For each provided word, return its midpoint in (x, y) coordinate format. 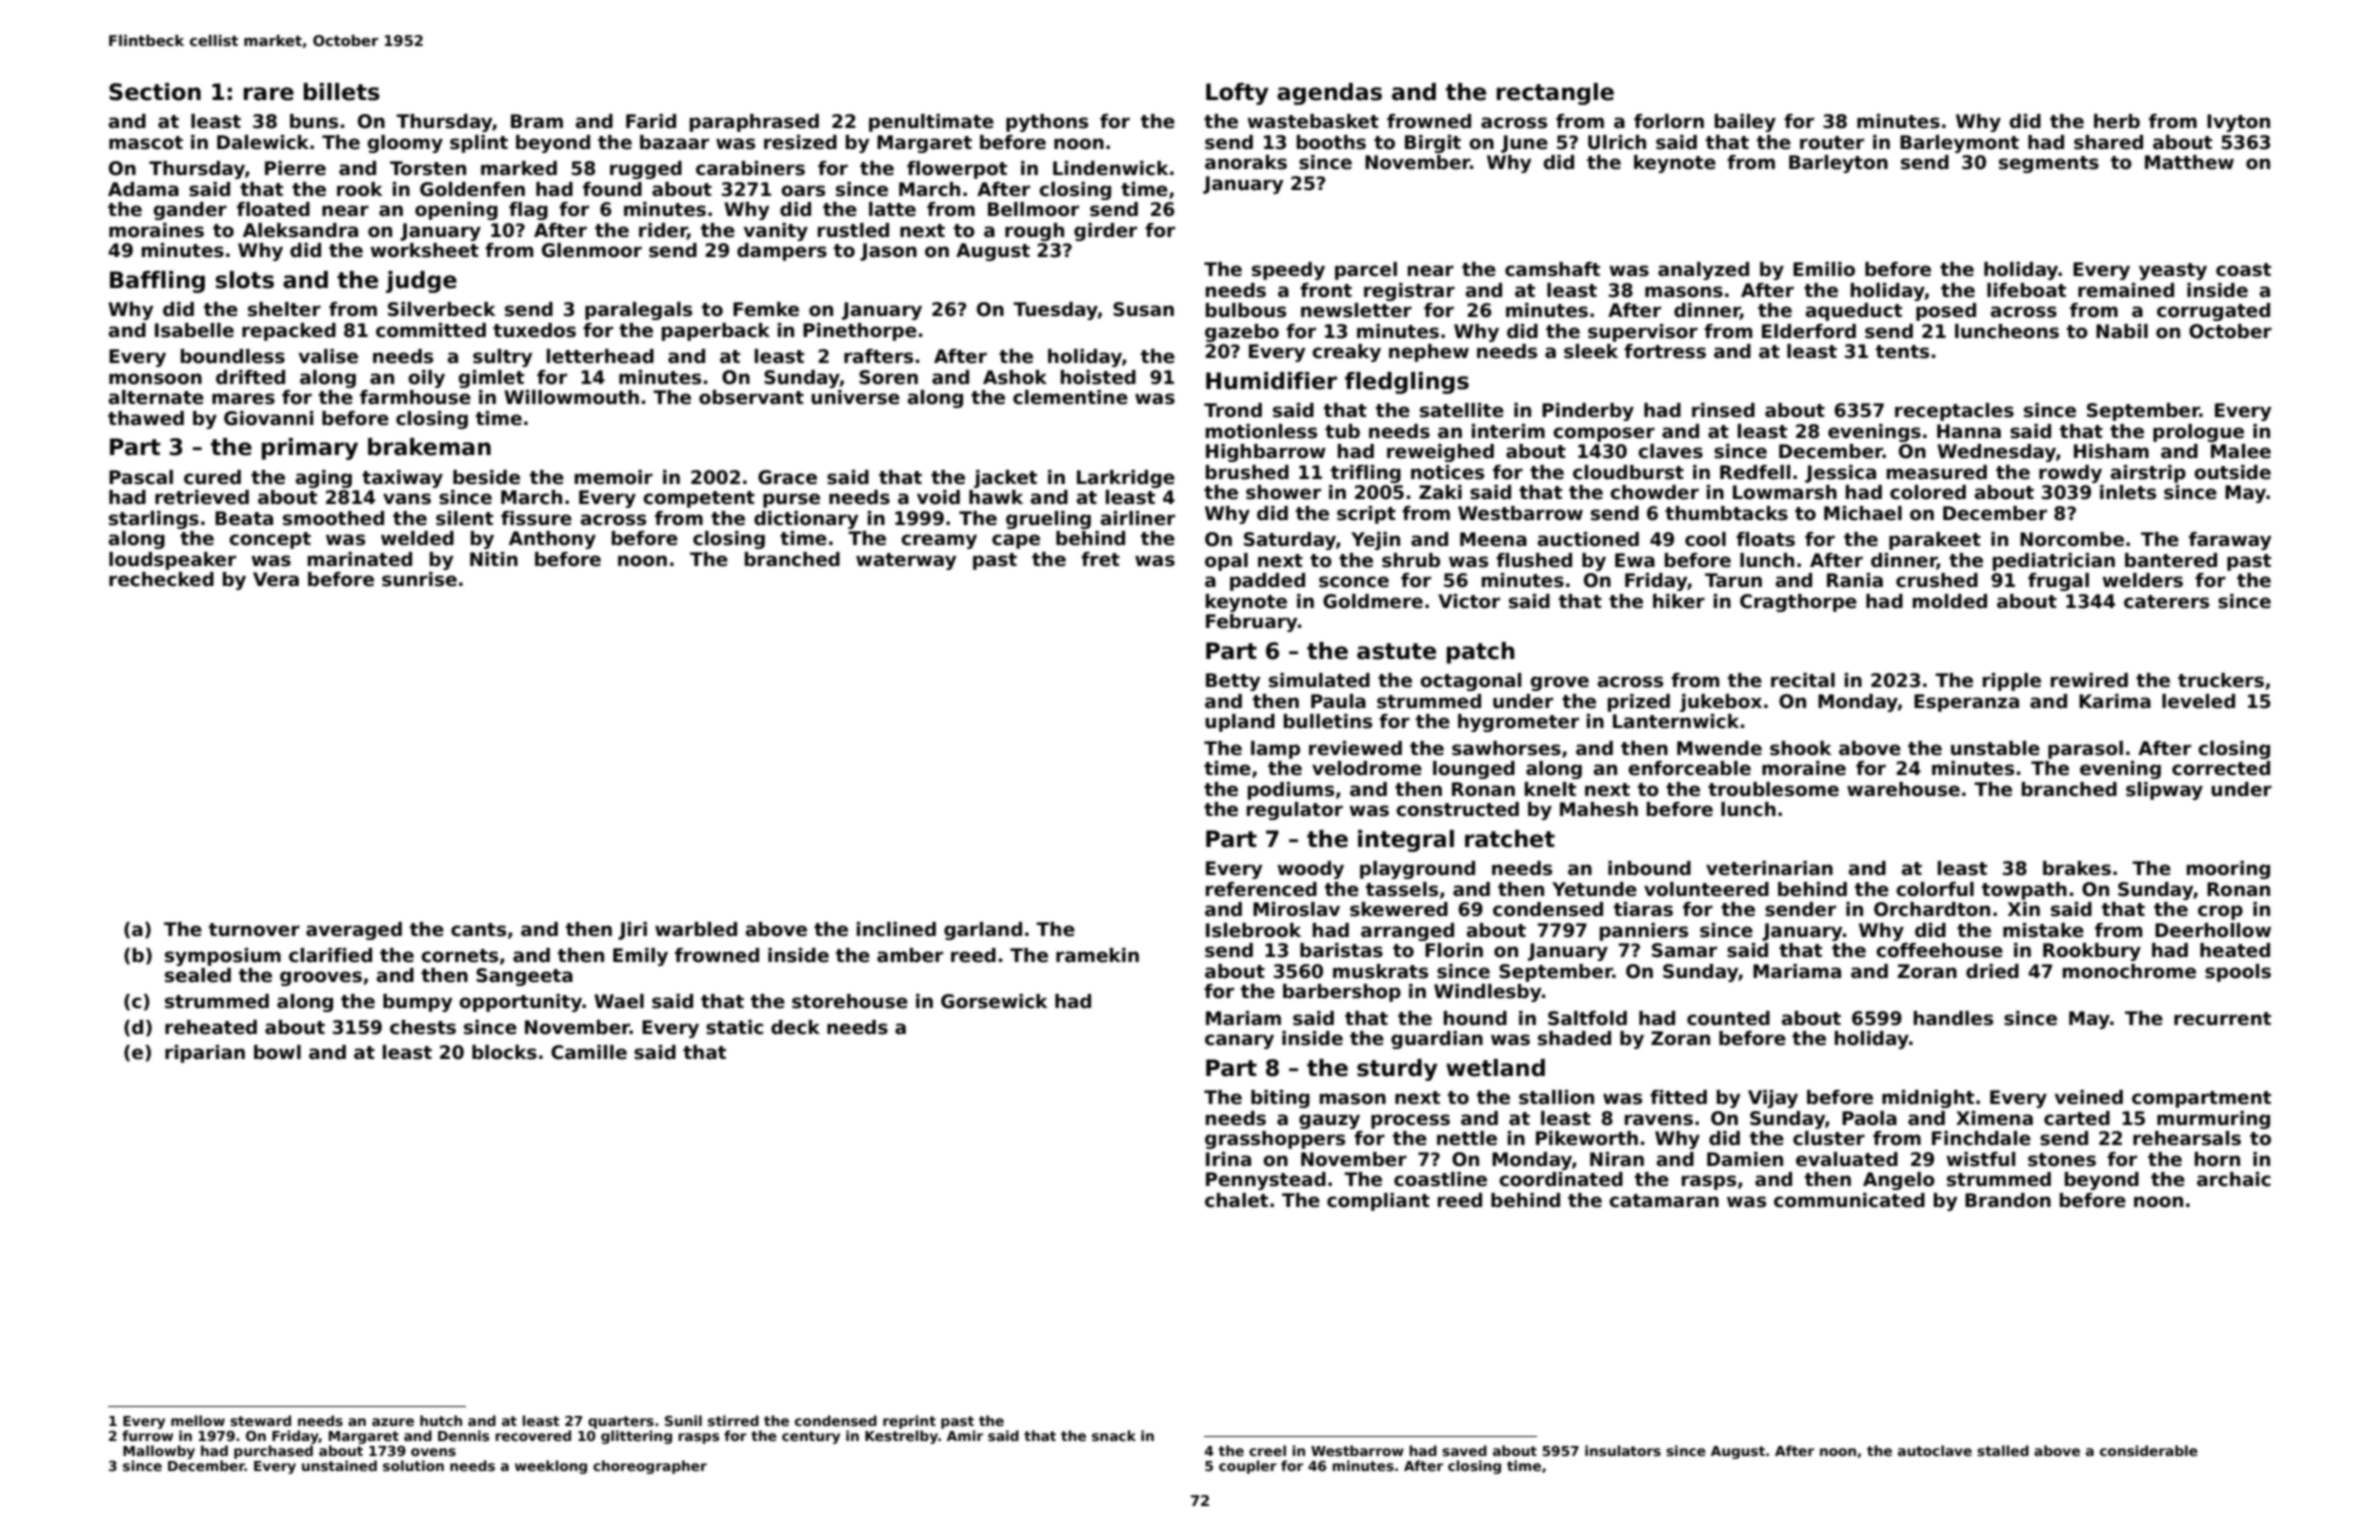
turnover (254, 930)
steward (260, 1420)
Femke (766, 309)
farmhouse (415, 397)
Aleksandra (300, 230)
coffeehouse (1939, 950)
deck (795, 1027)
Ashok (1015, 377)
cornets (459, 956)
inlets (2128, 492)
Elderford (1809, 331)
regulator (1295, 811)
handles (1953, 1018)
